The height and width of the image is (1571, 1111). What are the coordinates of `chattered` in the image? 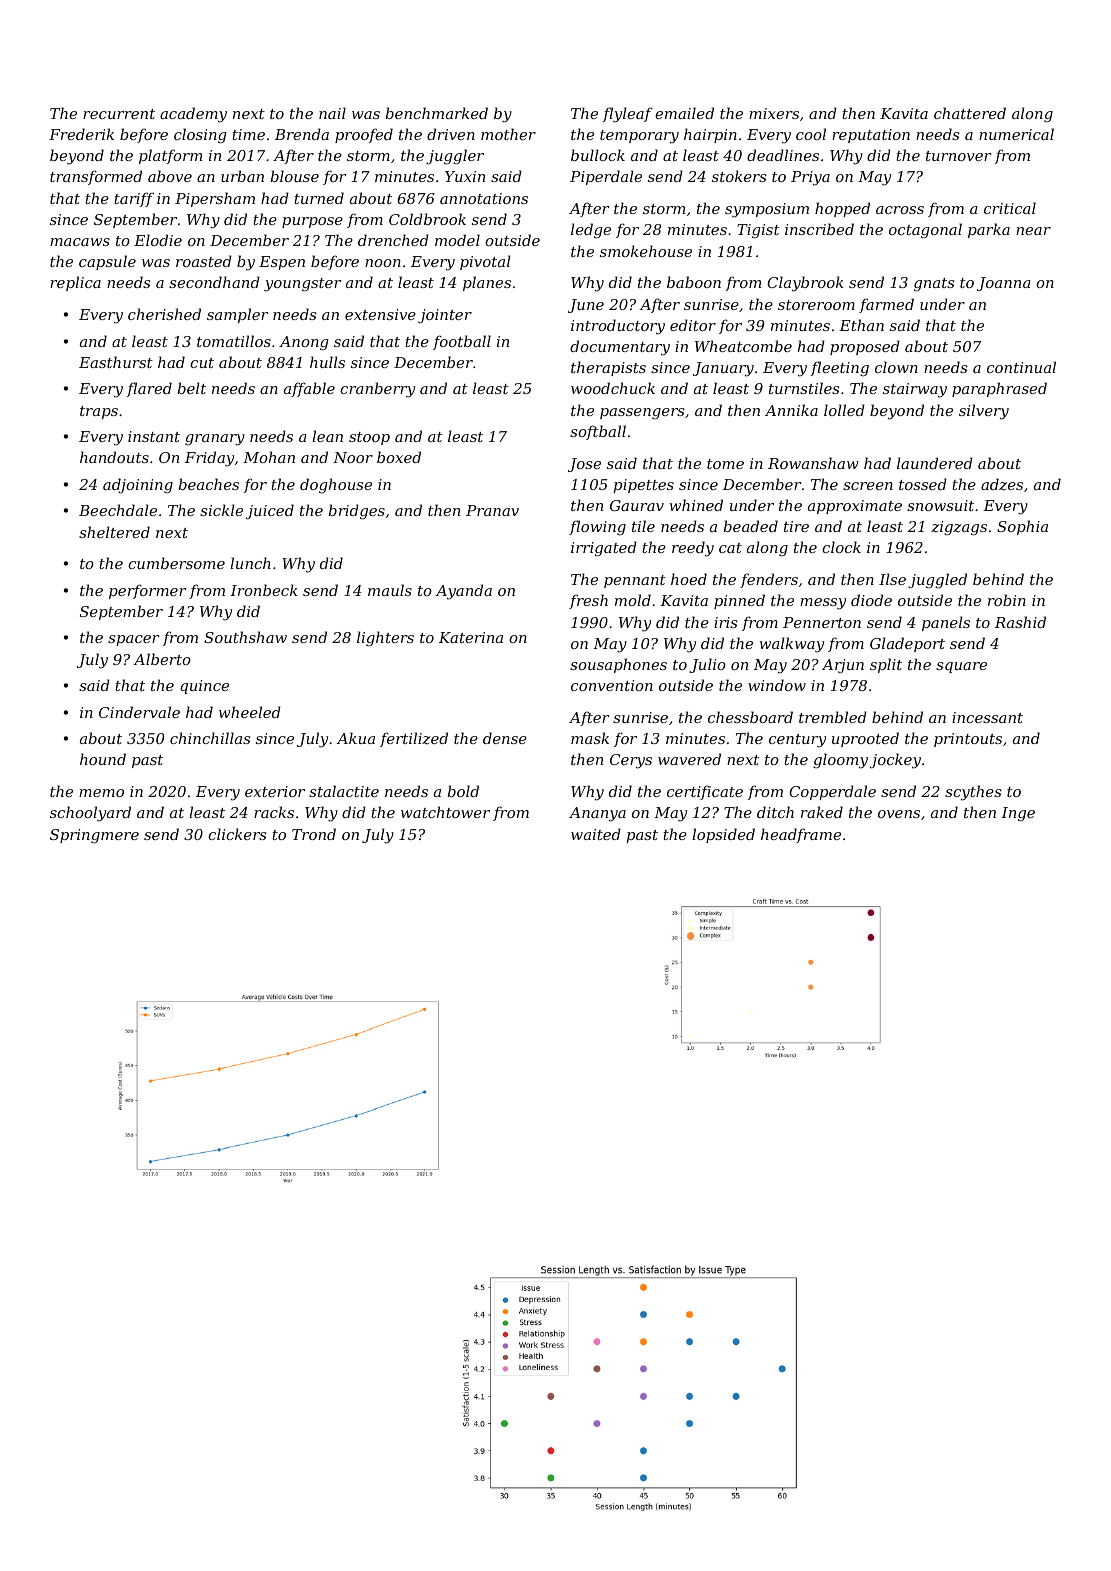 It's located at (970, 113).
